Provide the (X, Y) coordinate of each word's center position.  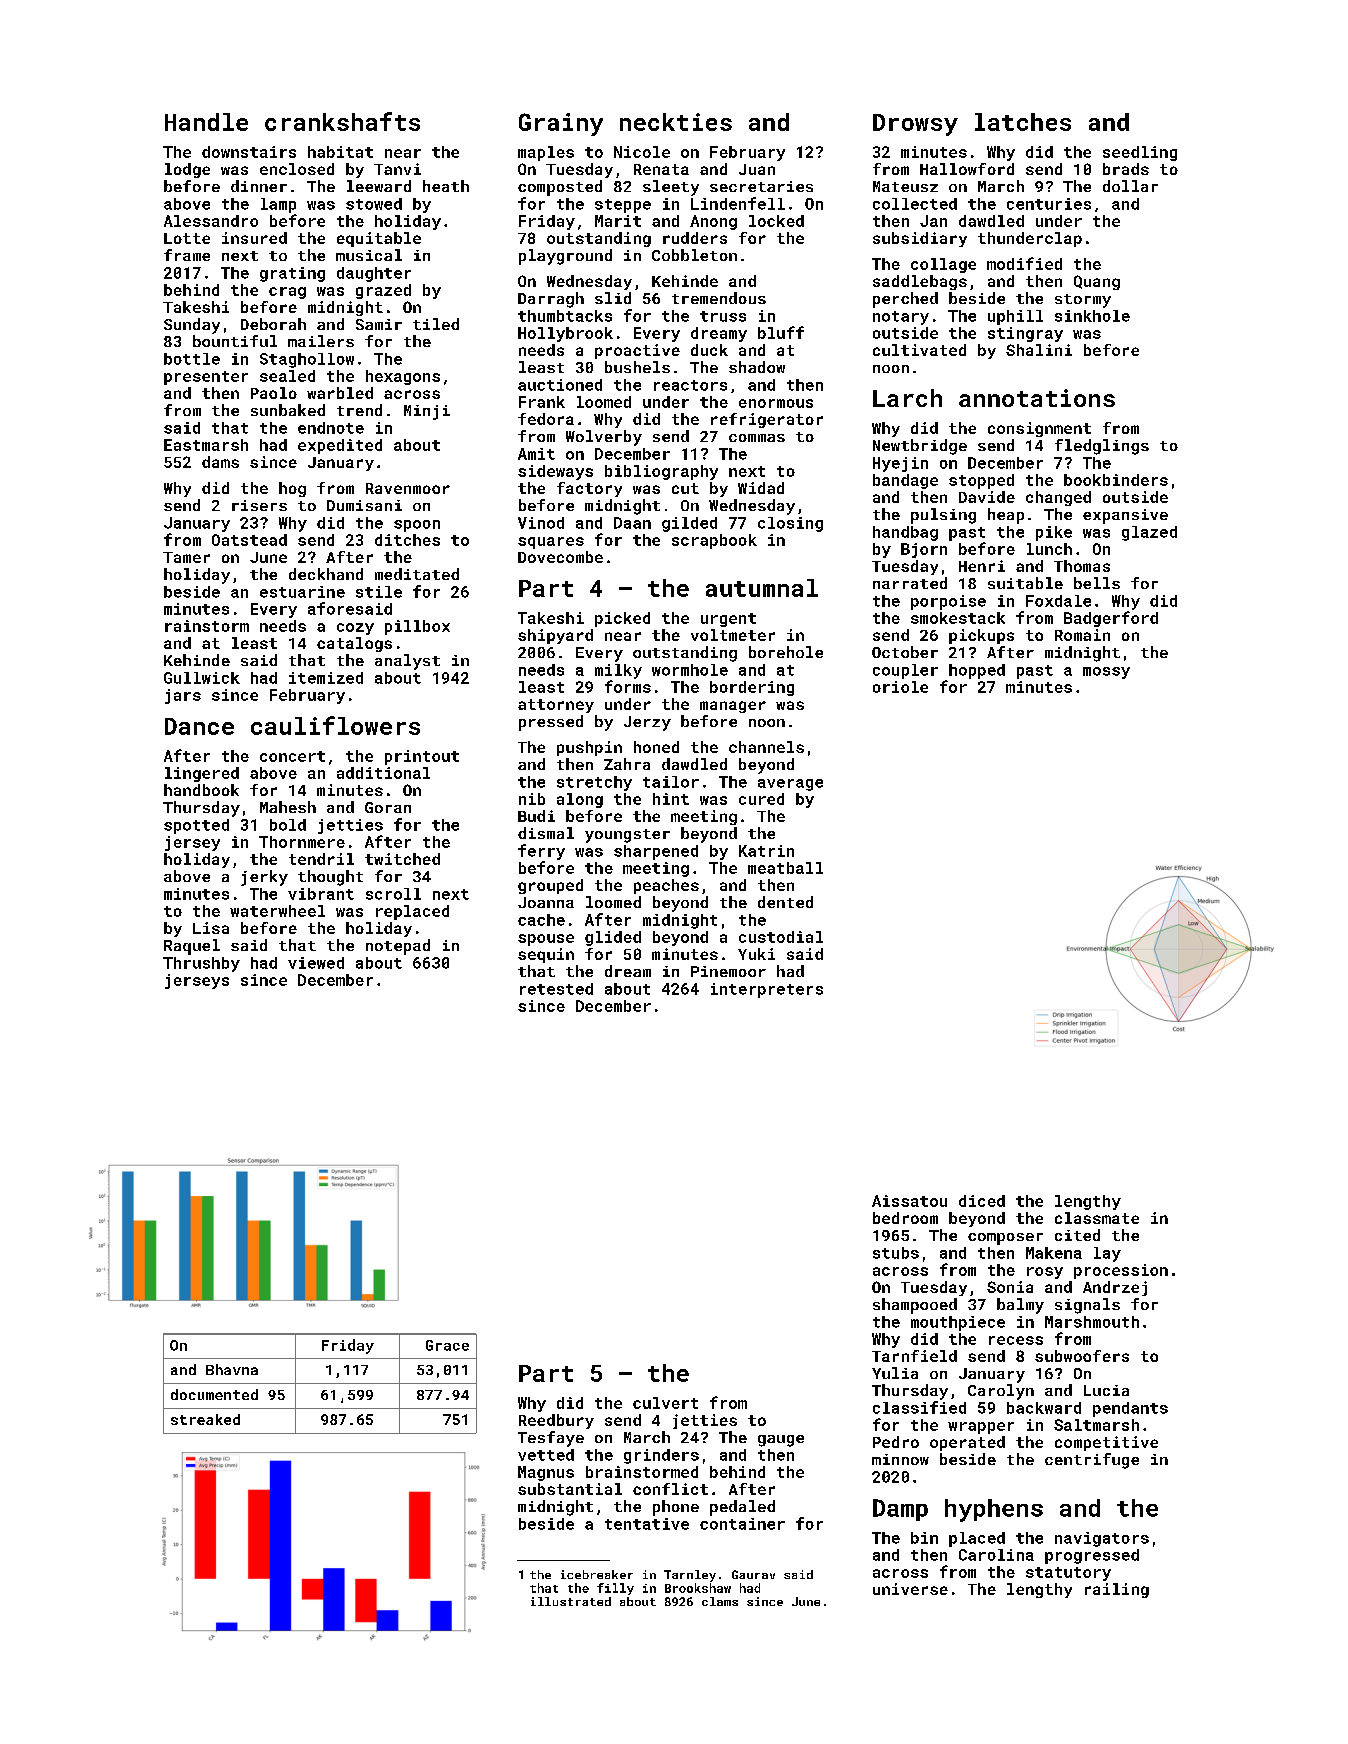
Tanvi (397, 169)
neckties (676, 122)
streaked (205, 1419)
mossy (1106, 673)
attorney (556, 706)
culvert (665, 1403)
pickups (981, 636)
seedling (1140, 153)
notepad (398, 947)
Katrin (766, 851)
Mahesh (288, 807)
